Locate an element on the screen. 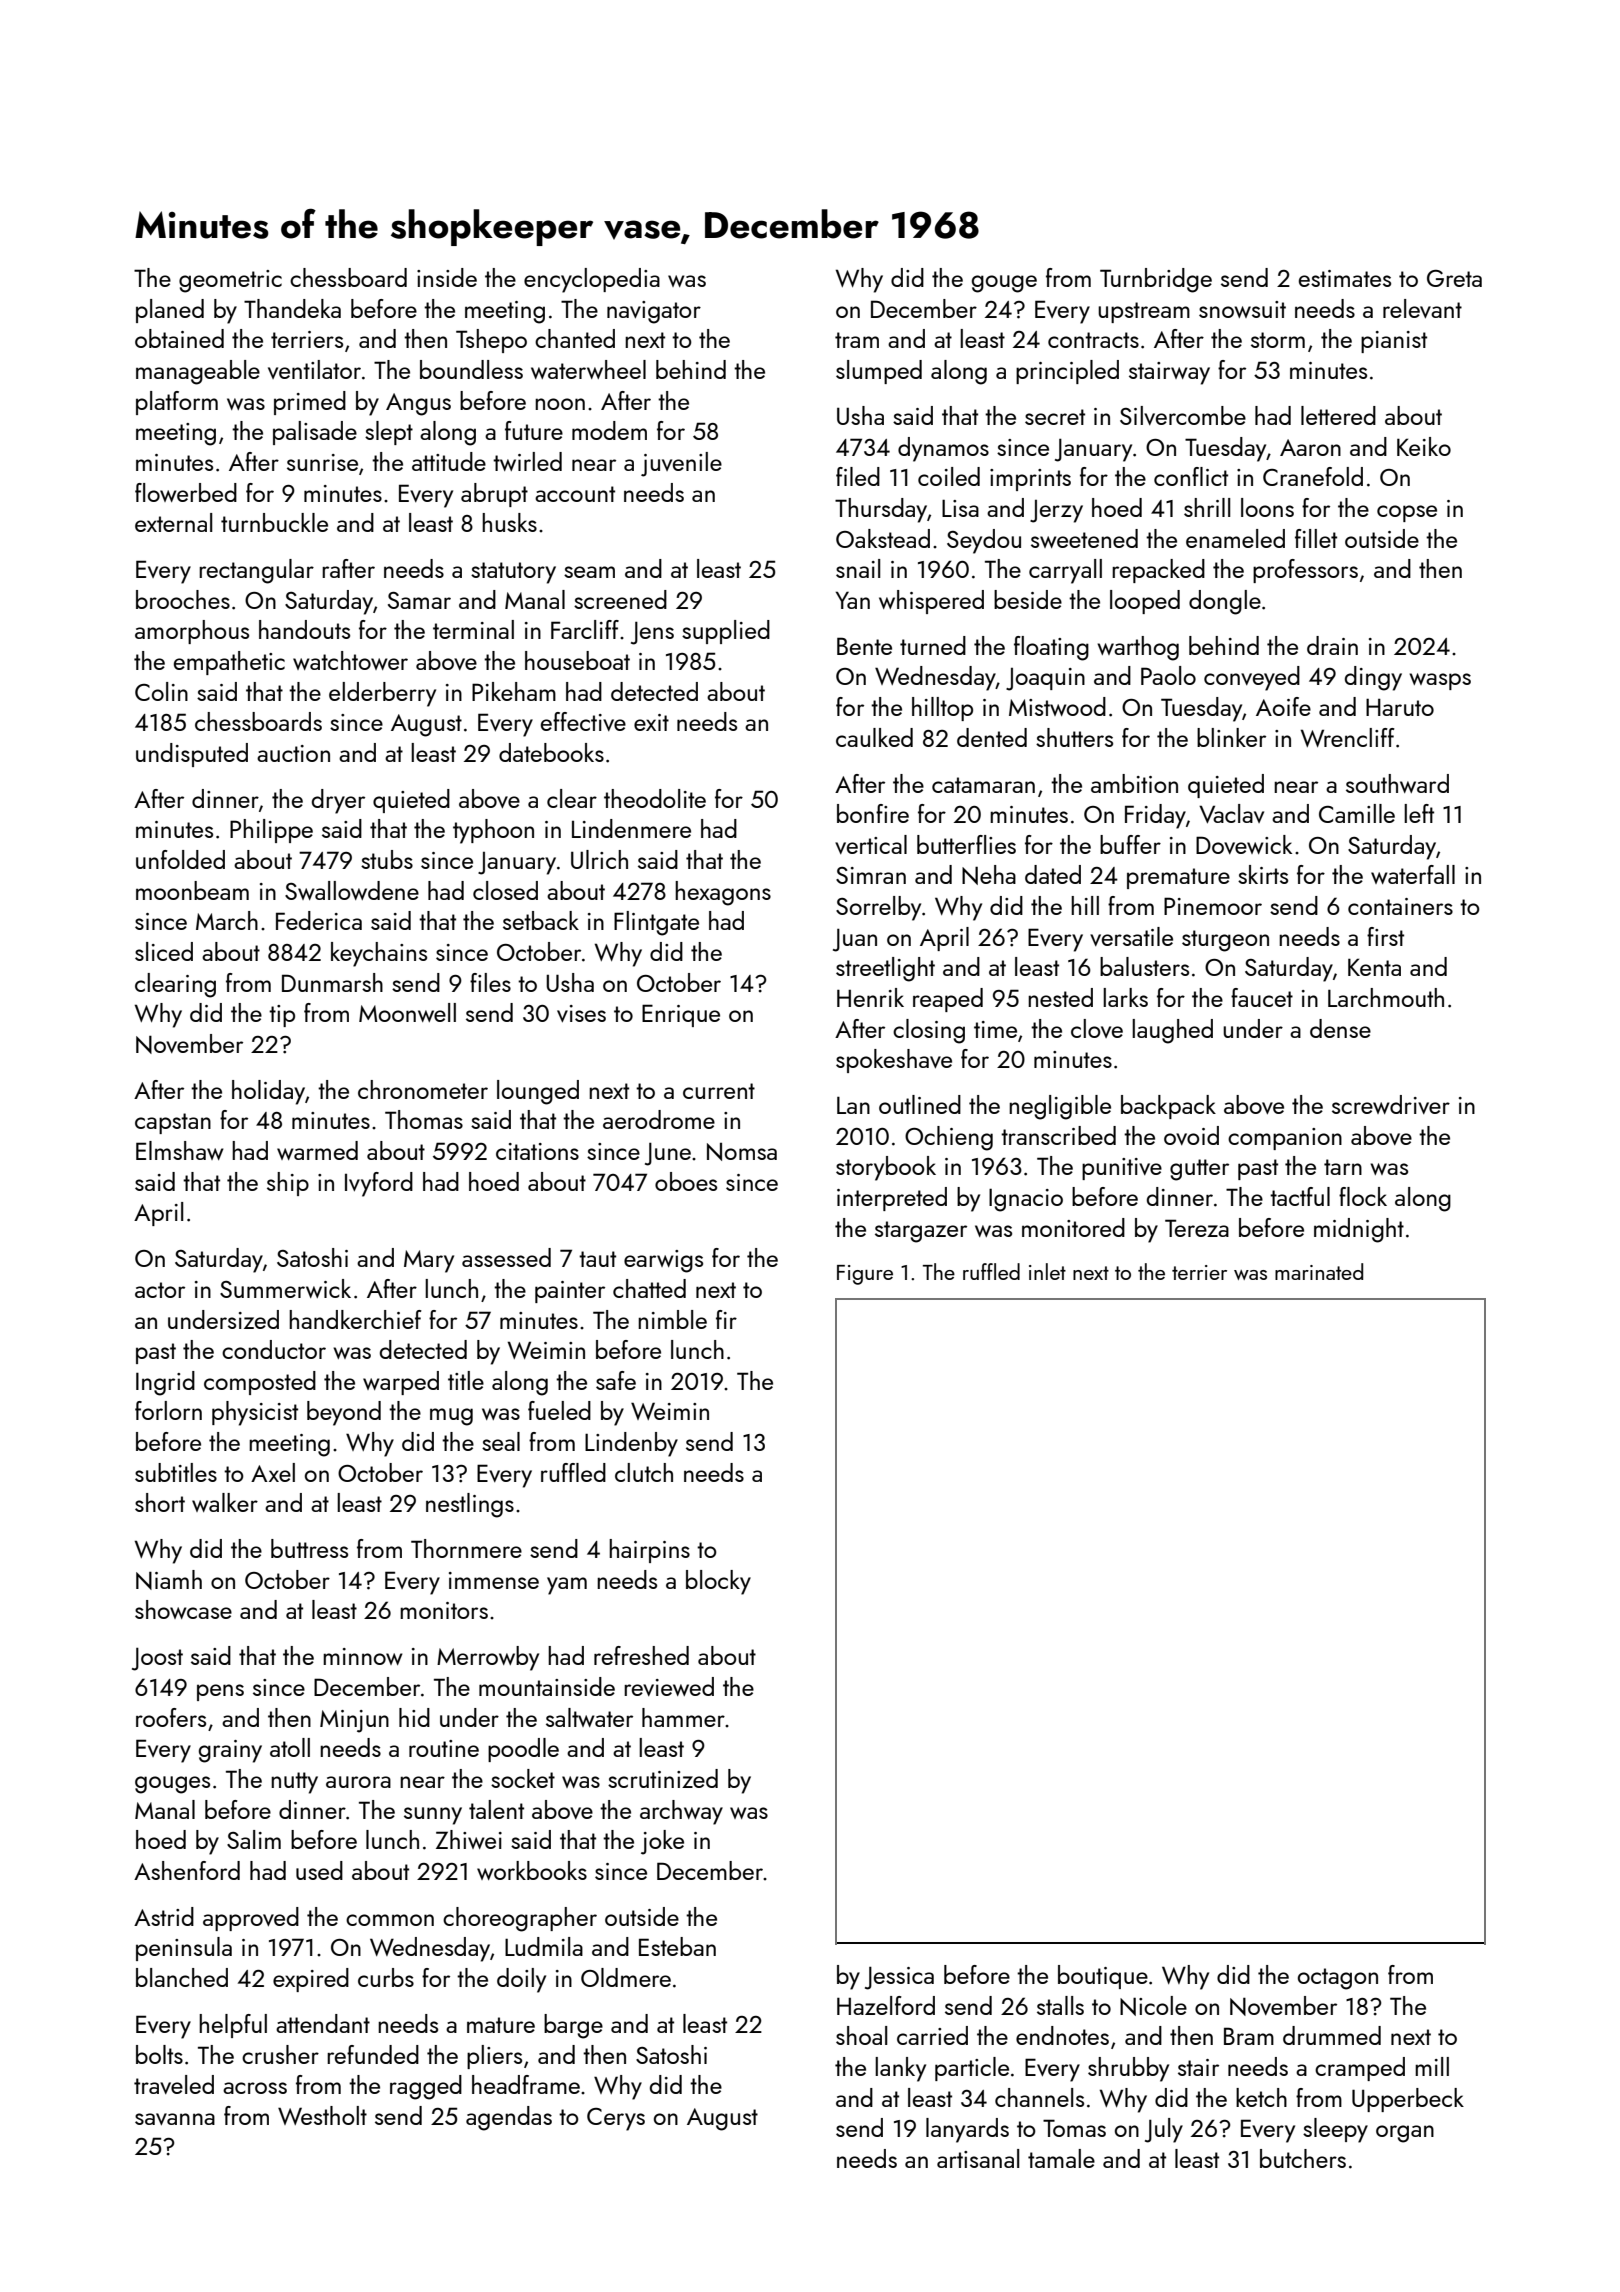 This screenshot has width=1620, height=2292. savanna is located at coordinates (175, 2119).
